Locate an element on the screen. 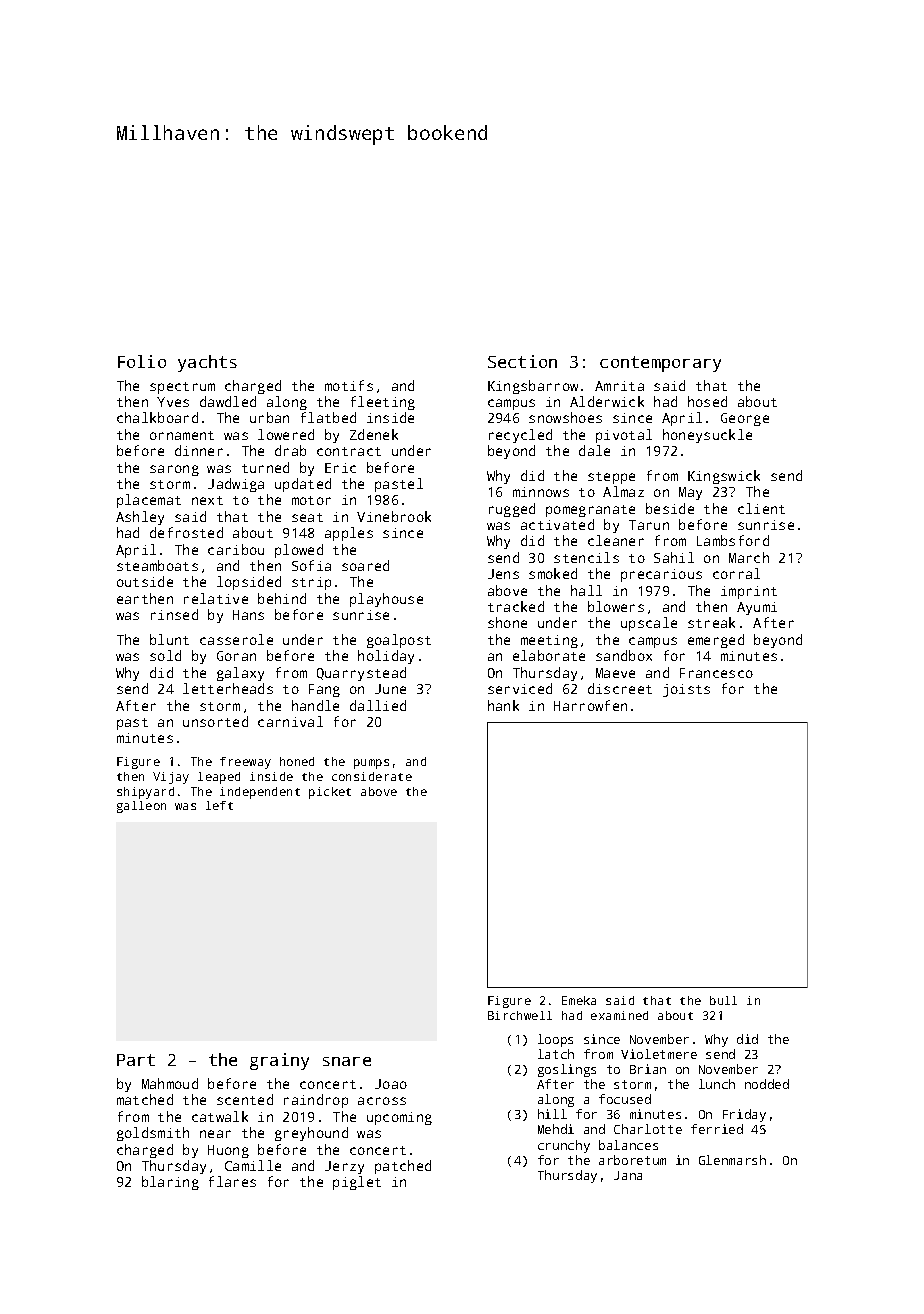 This screenshot has width=924, height=1314. cleaner is located at coordinates (616, 540).
